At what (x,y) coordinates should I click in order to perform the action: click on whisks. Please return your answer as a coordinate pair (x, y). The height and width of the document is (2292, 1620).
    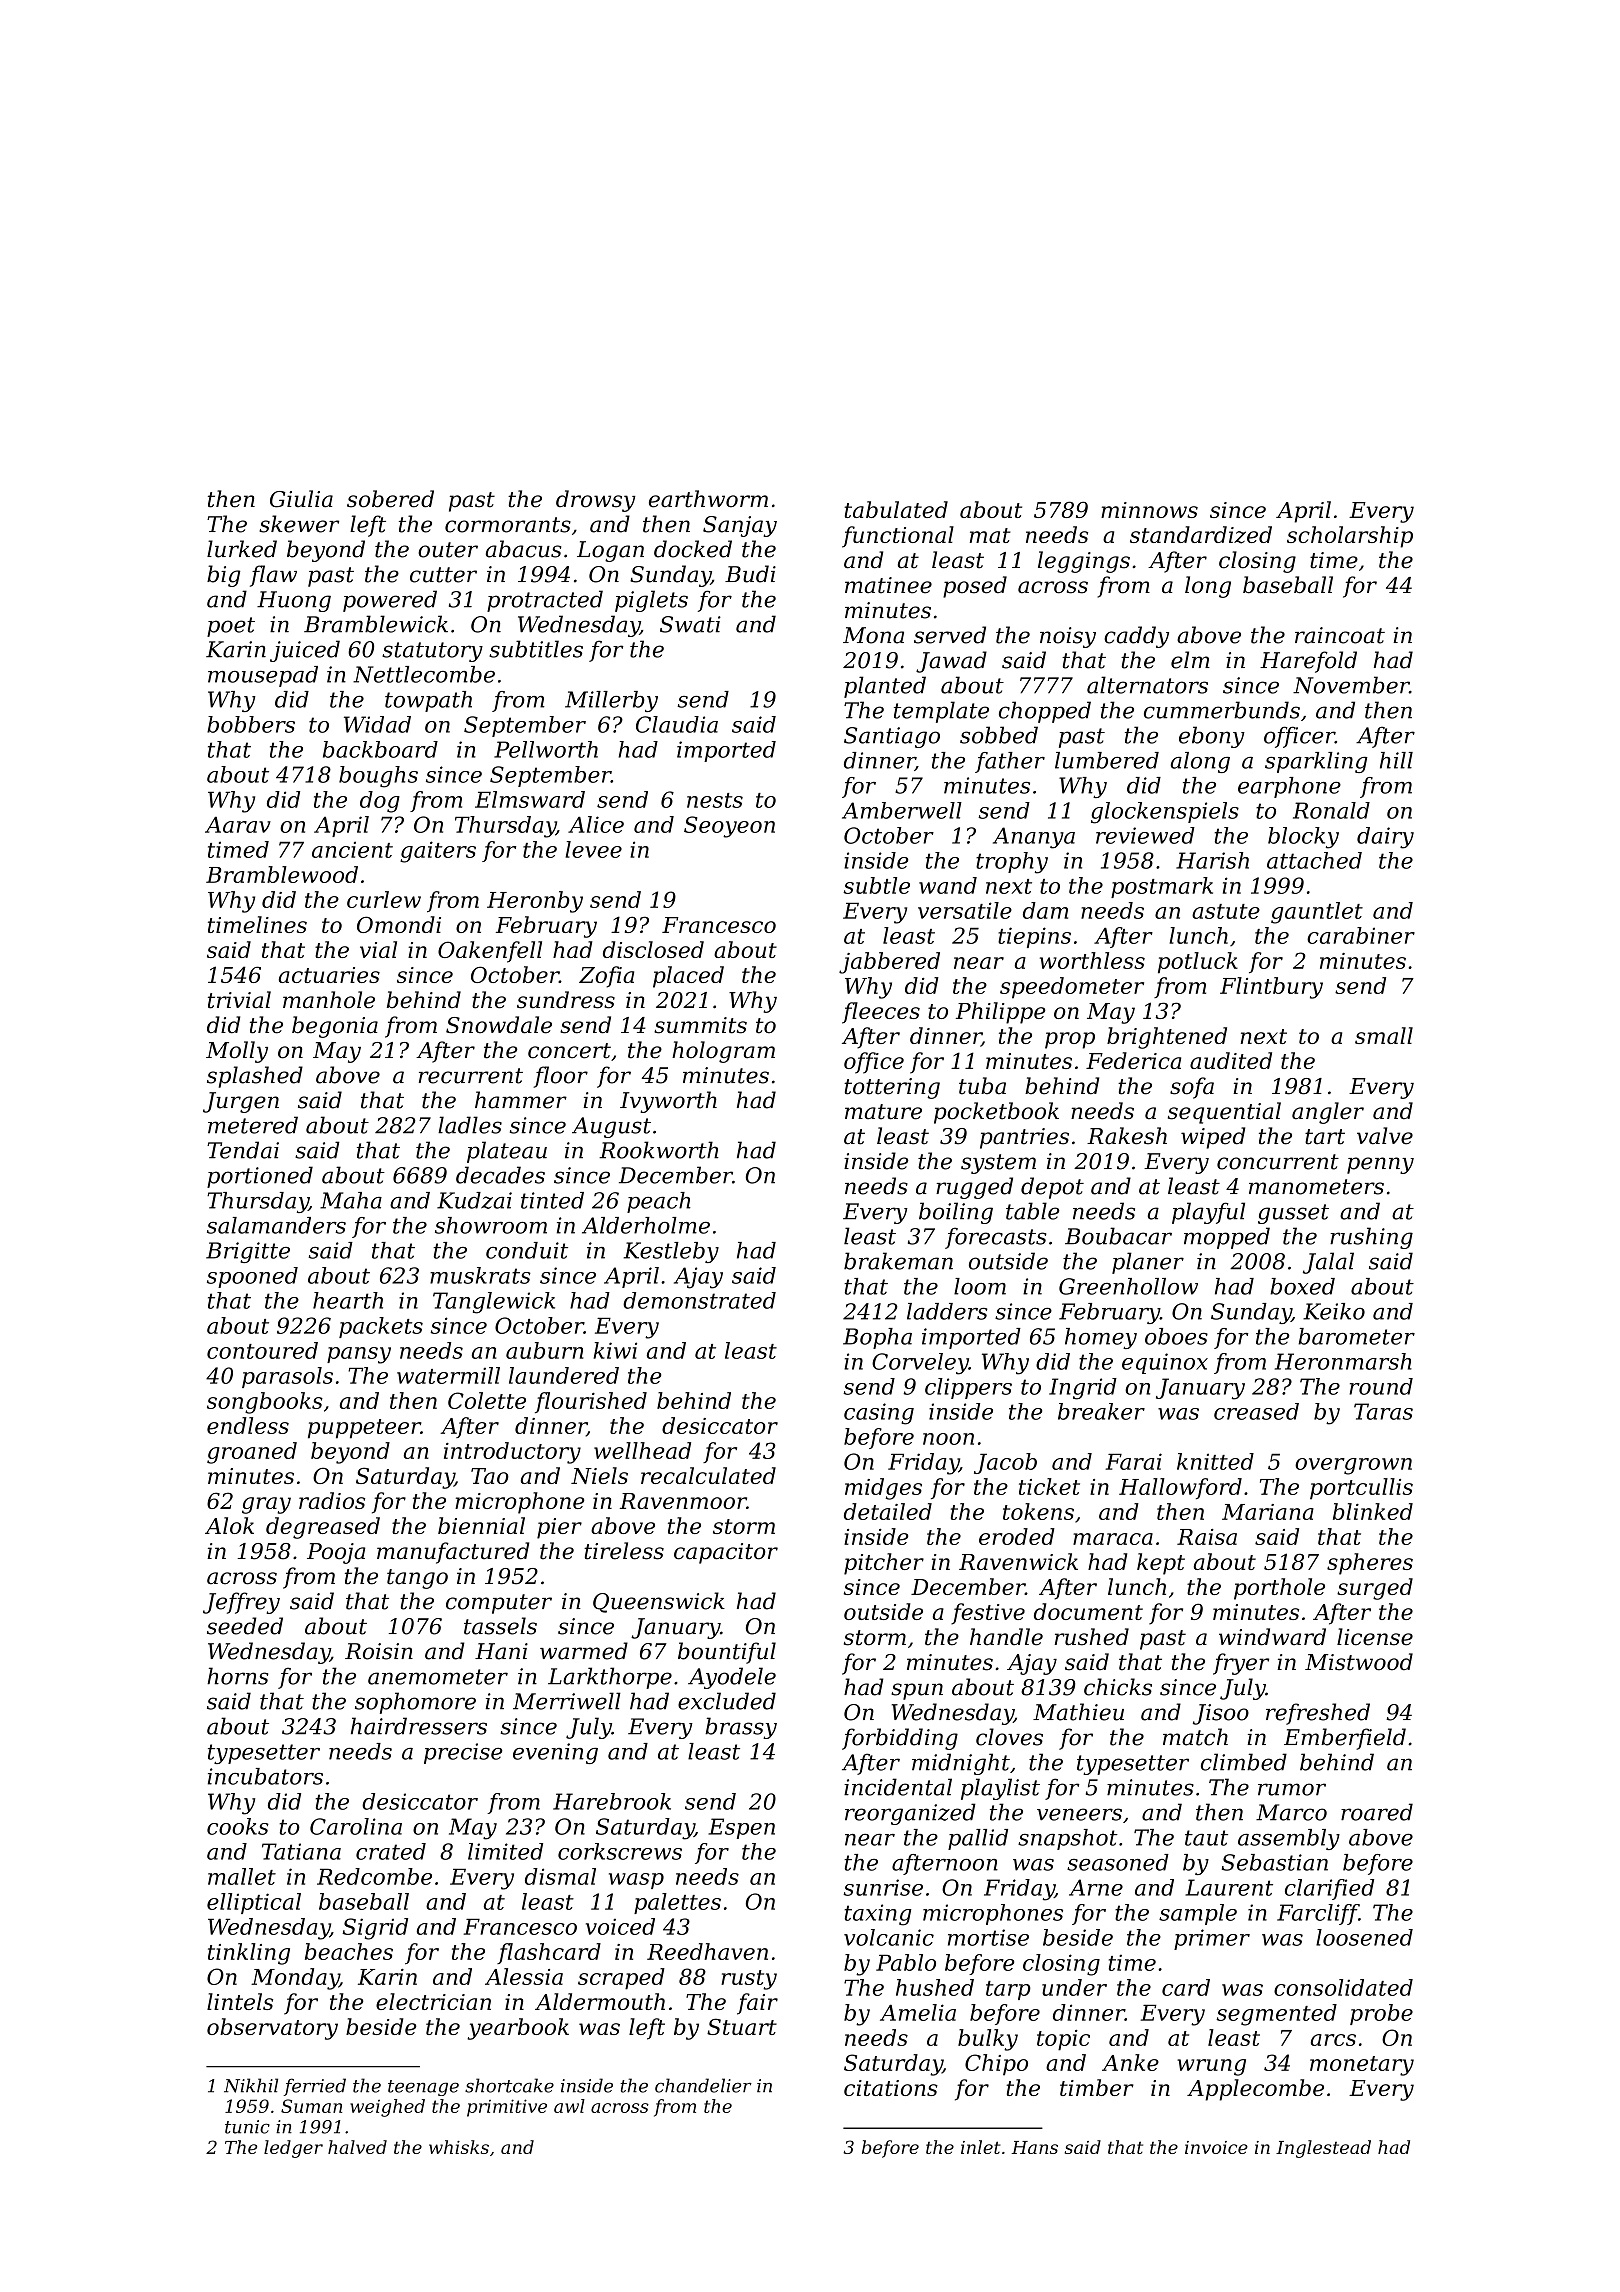
    Looking at the image, I should click on (459, 2147).
